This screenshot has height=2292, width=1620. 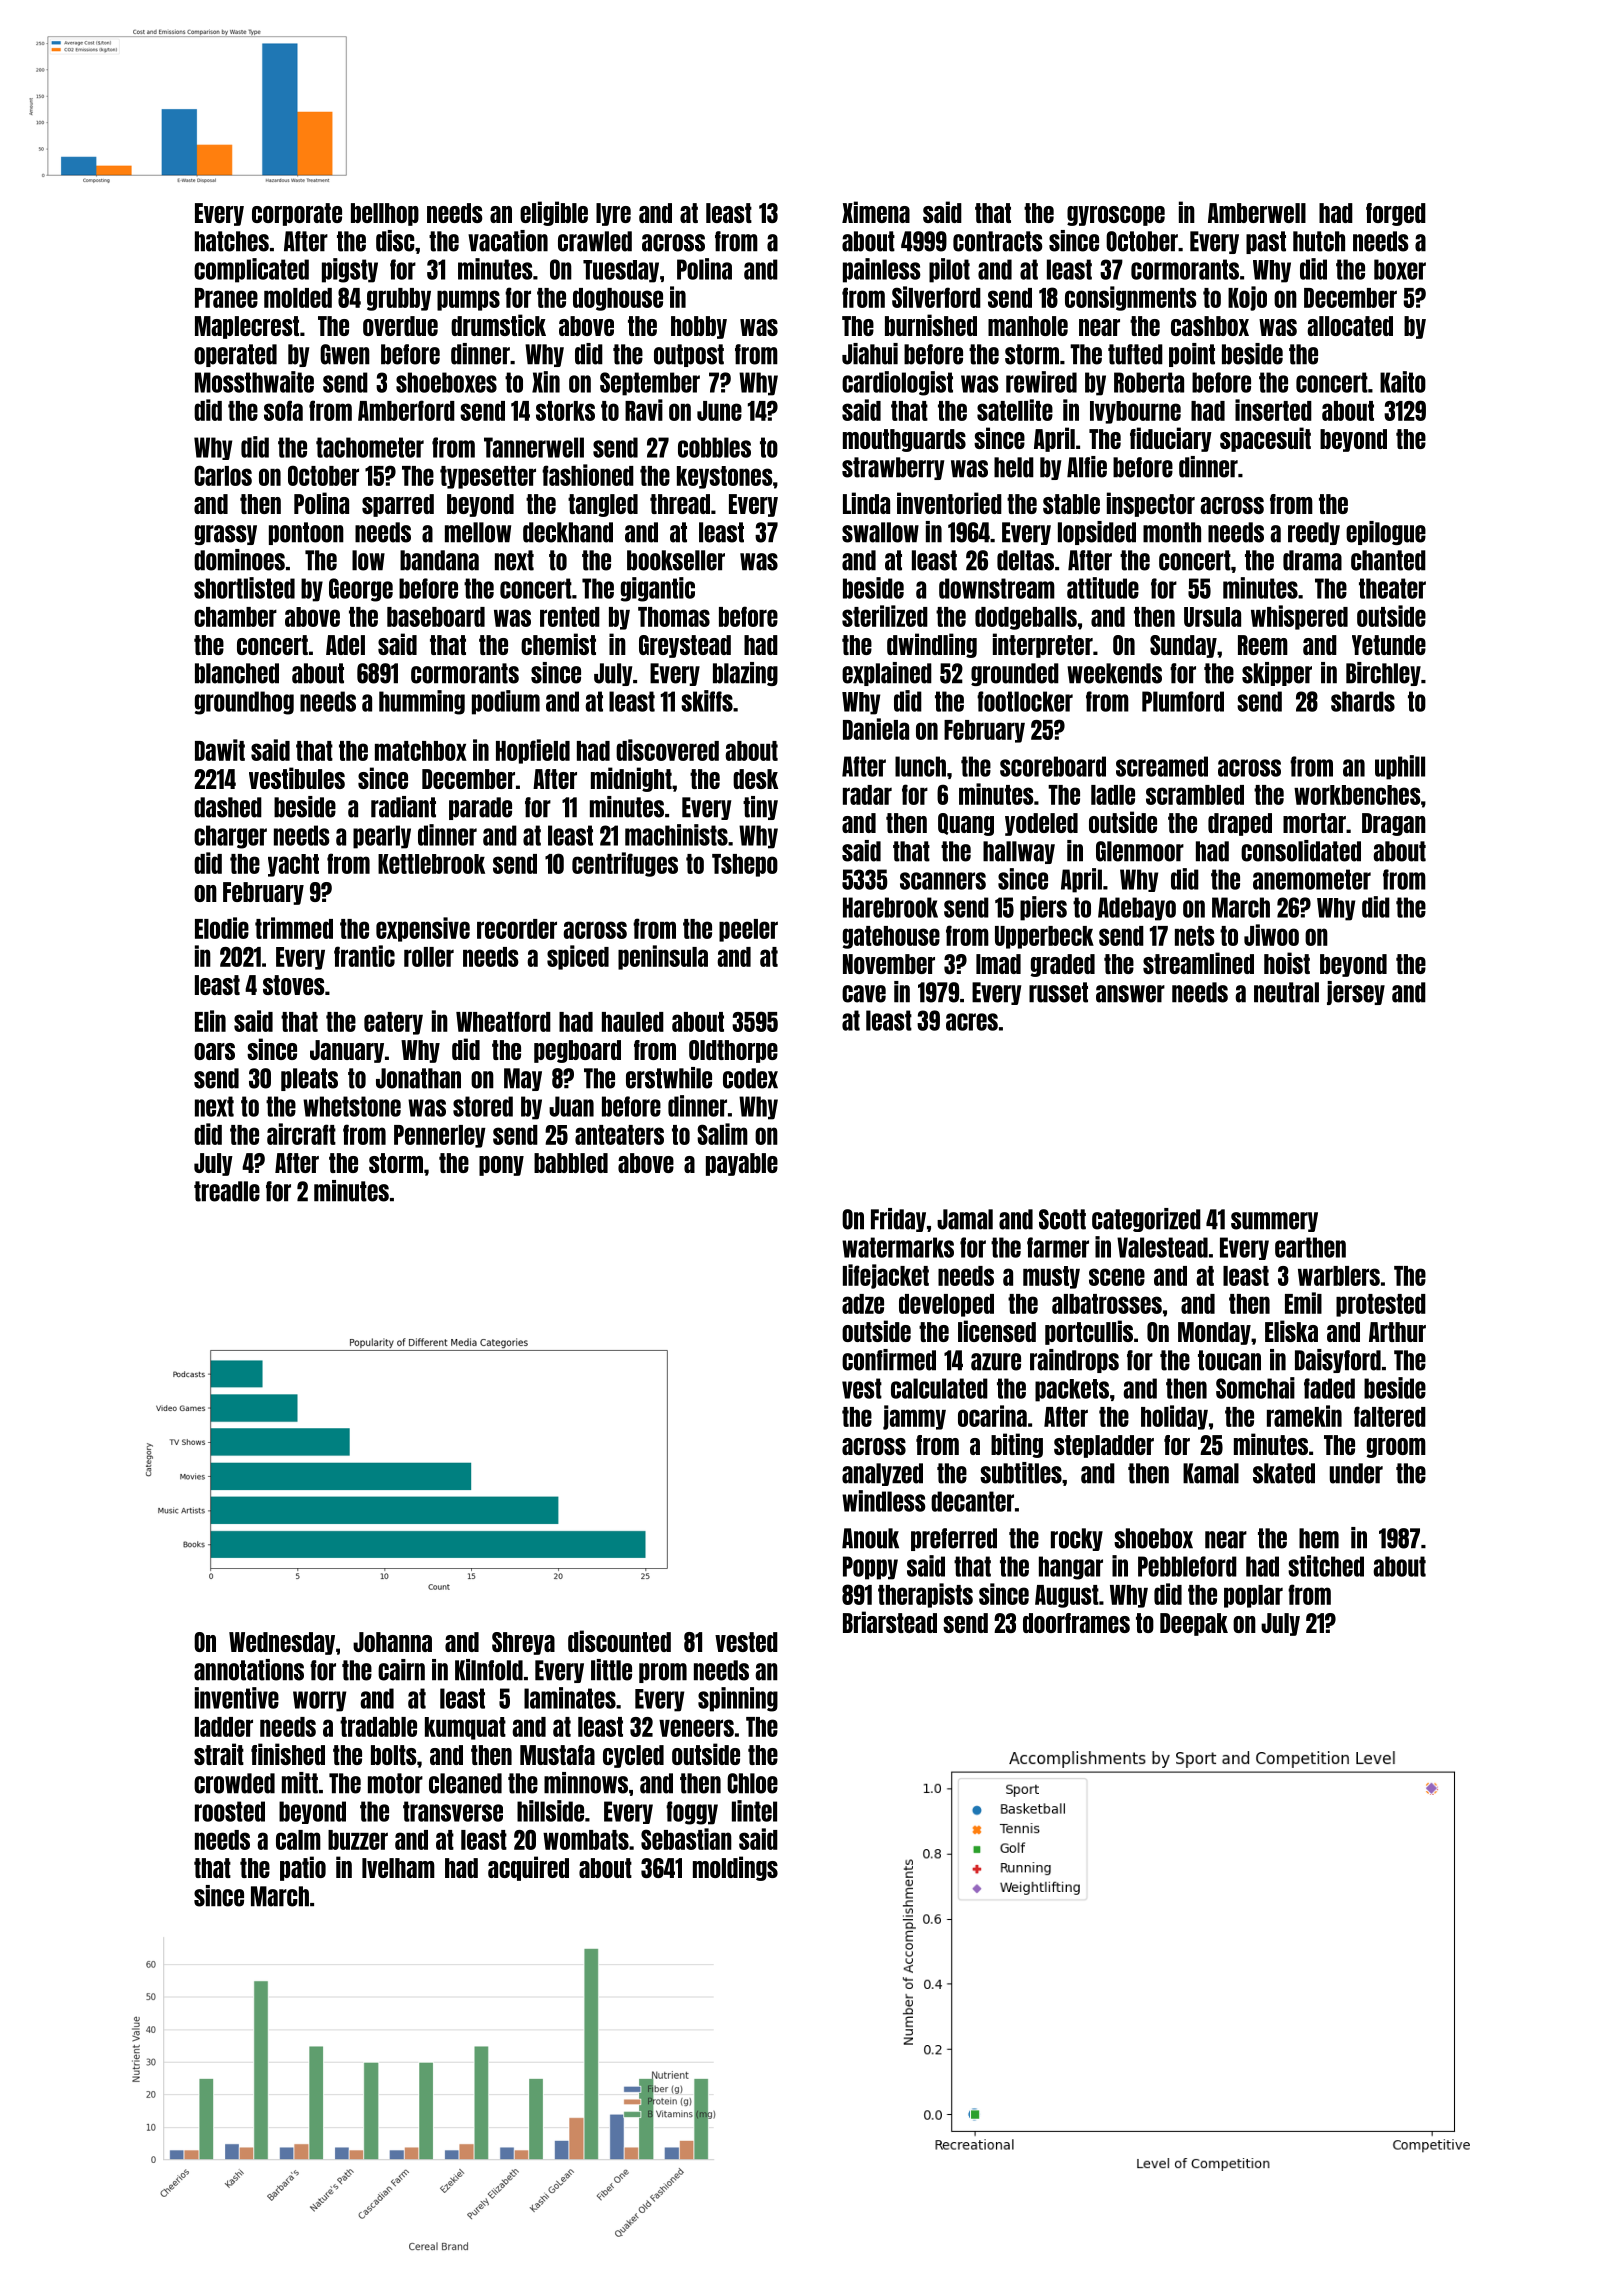 I want to click on cave, so click(x=864, y=994).
